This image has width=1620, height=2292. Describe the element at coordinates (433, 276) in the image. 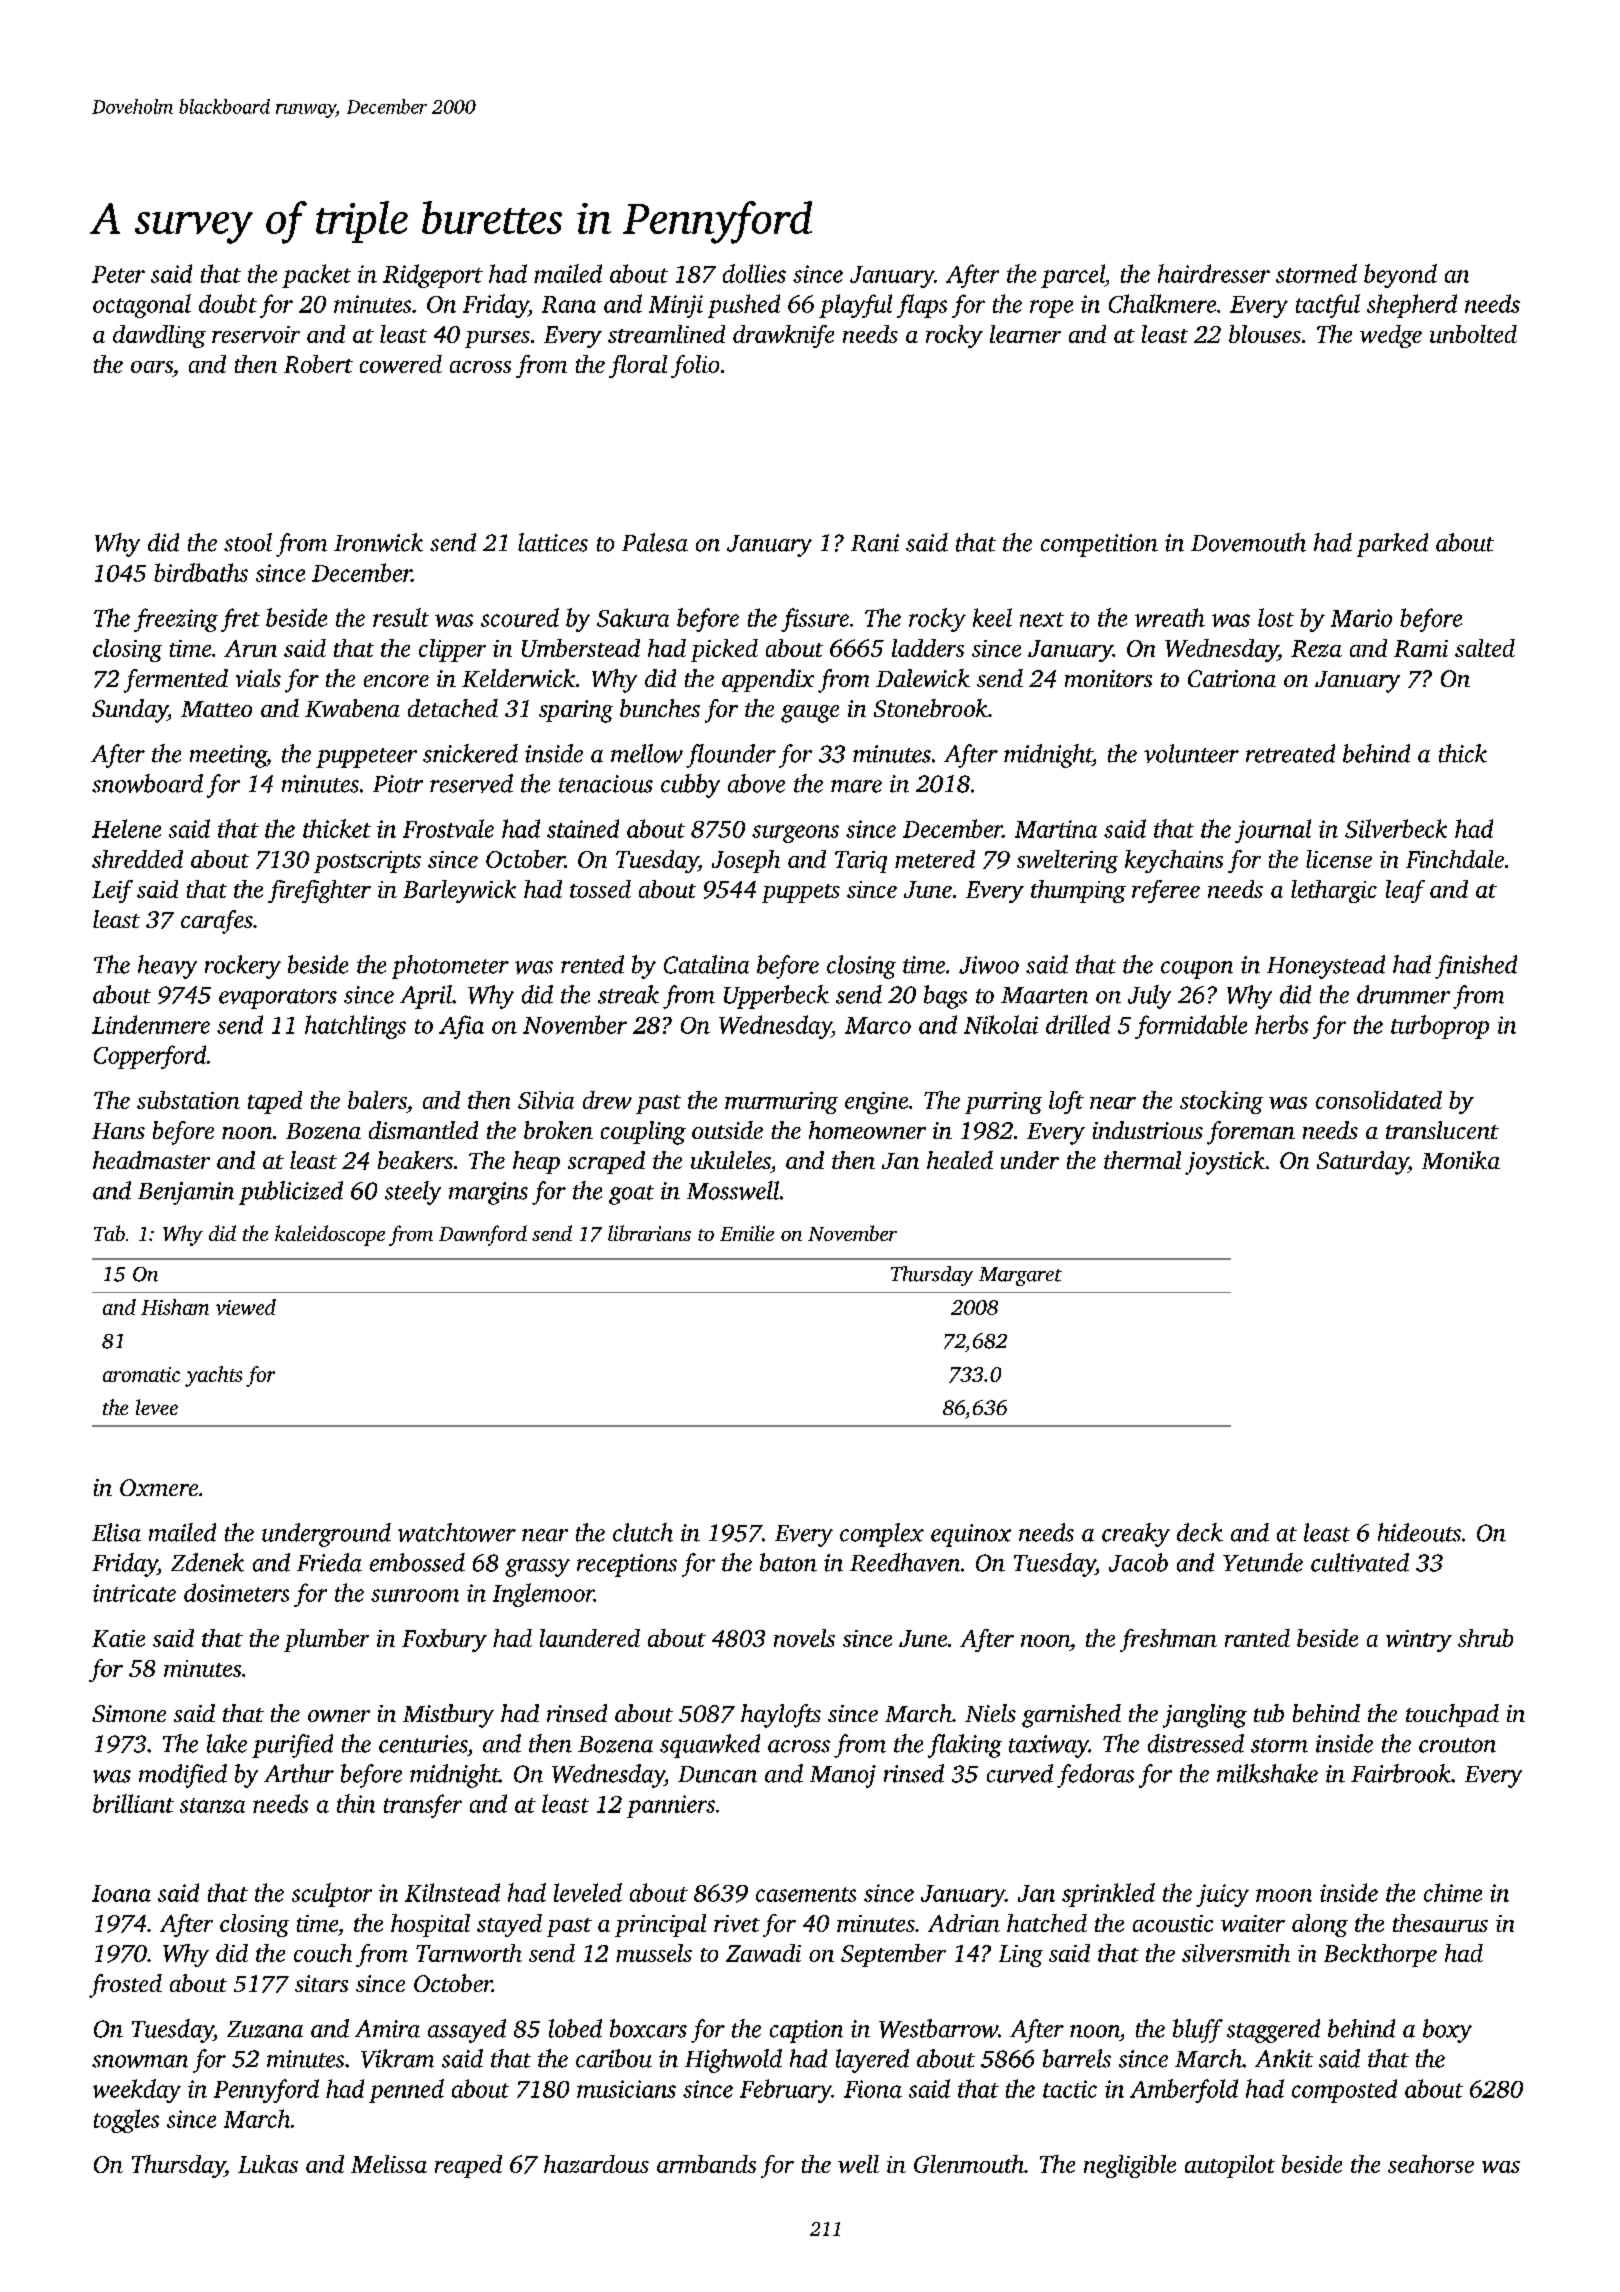

I see `Ridgeport` at that location.
